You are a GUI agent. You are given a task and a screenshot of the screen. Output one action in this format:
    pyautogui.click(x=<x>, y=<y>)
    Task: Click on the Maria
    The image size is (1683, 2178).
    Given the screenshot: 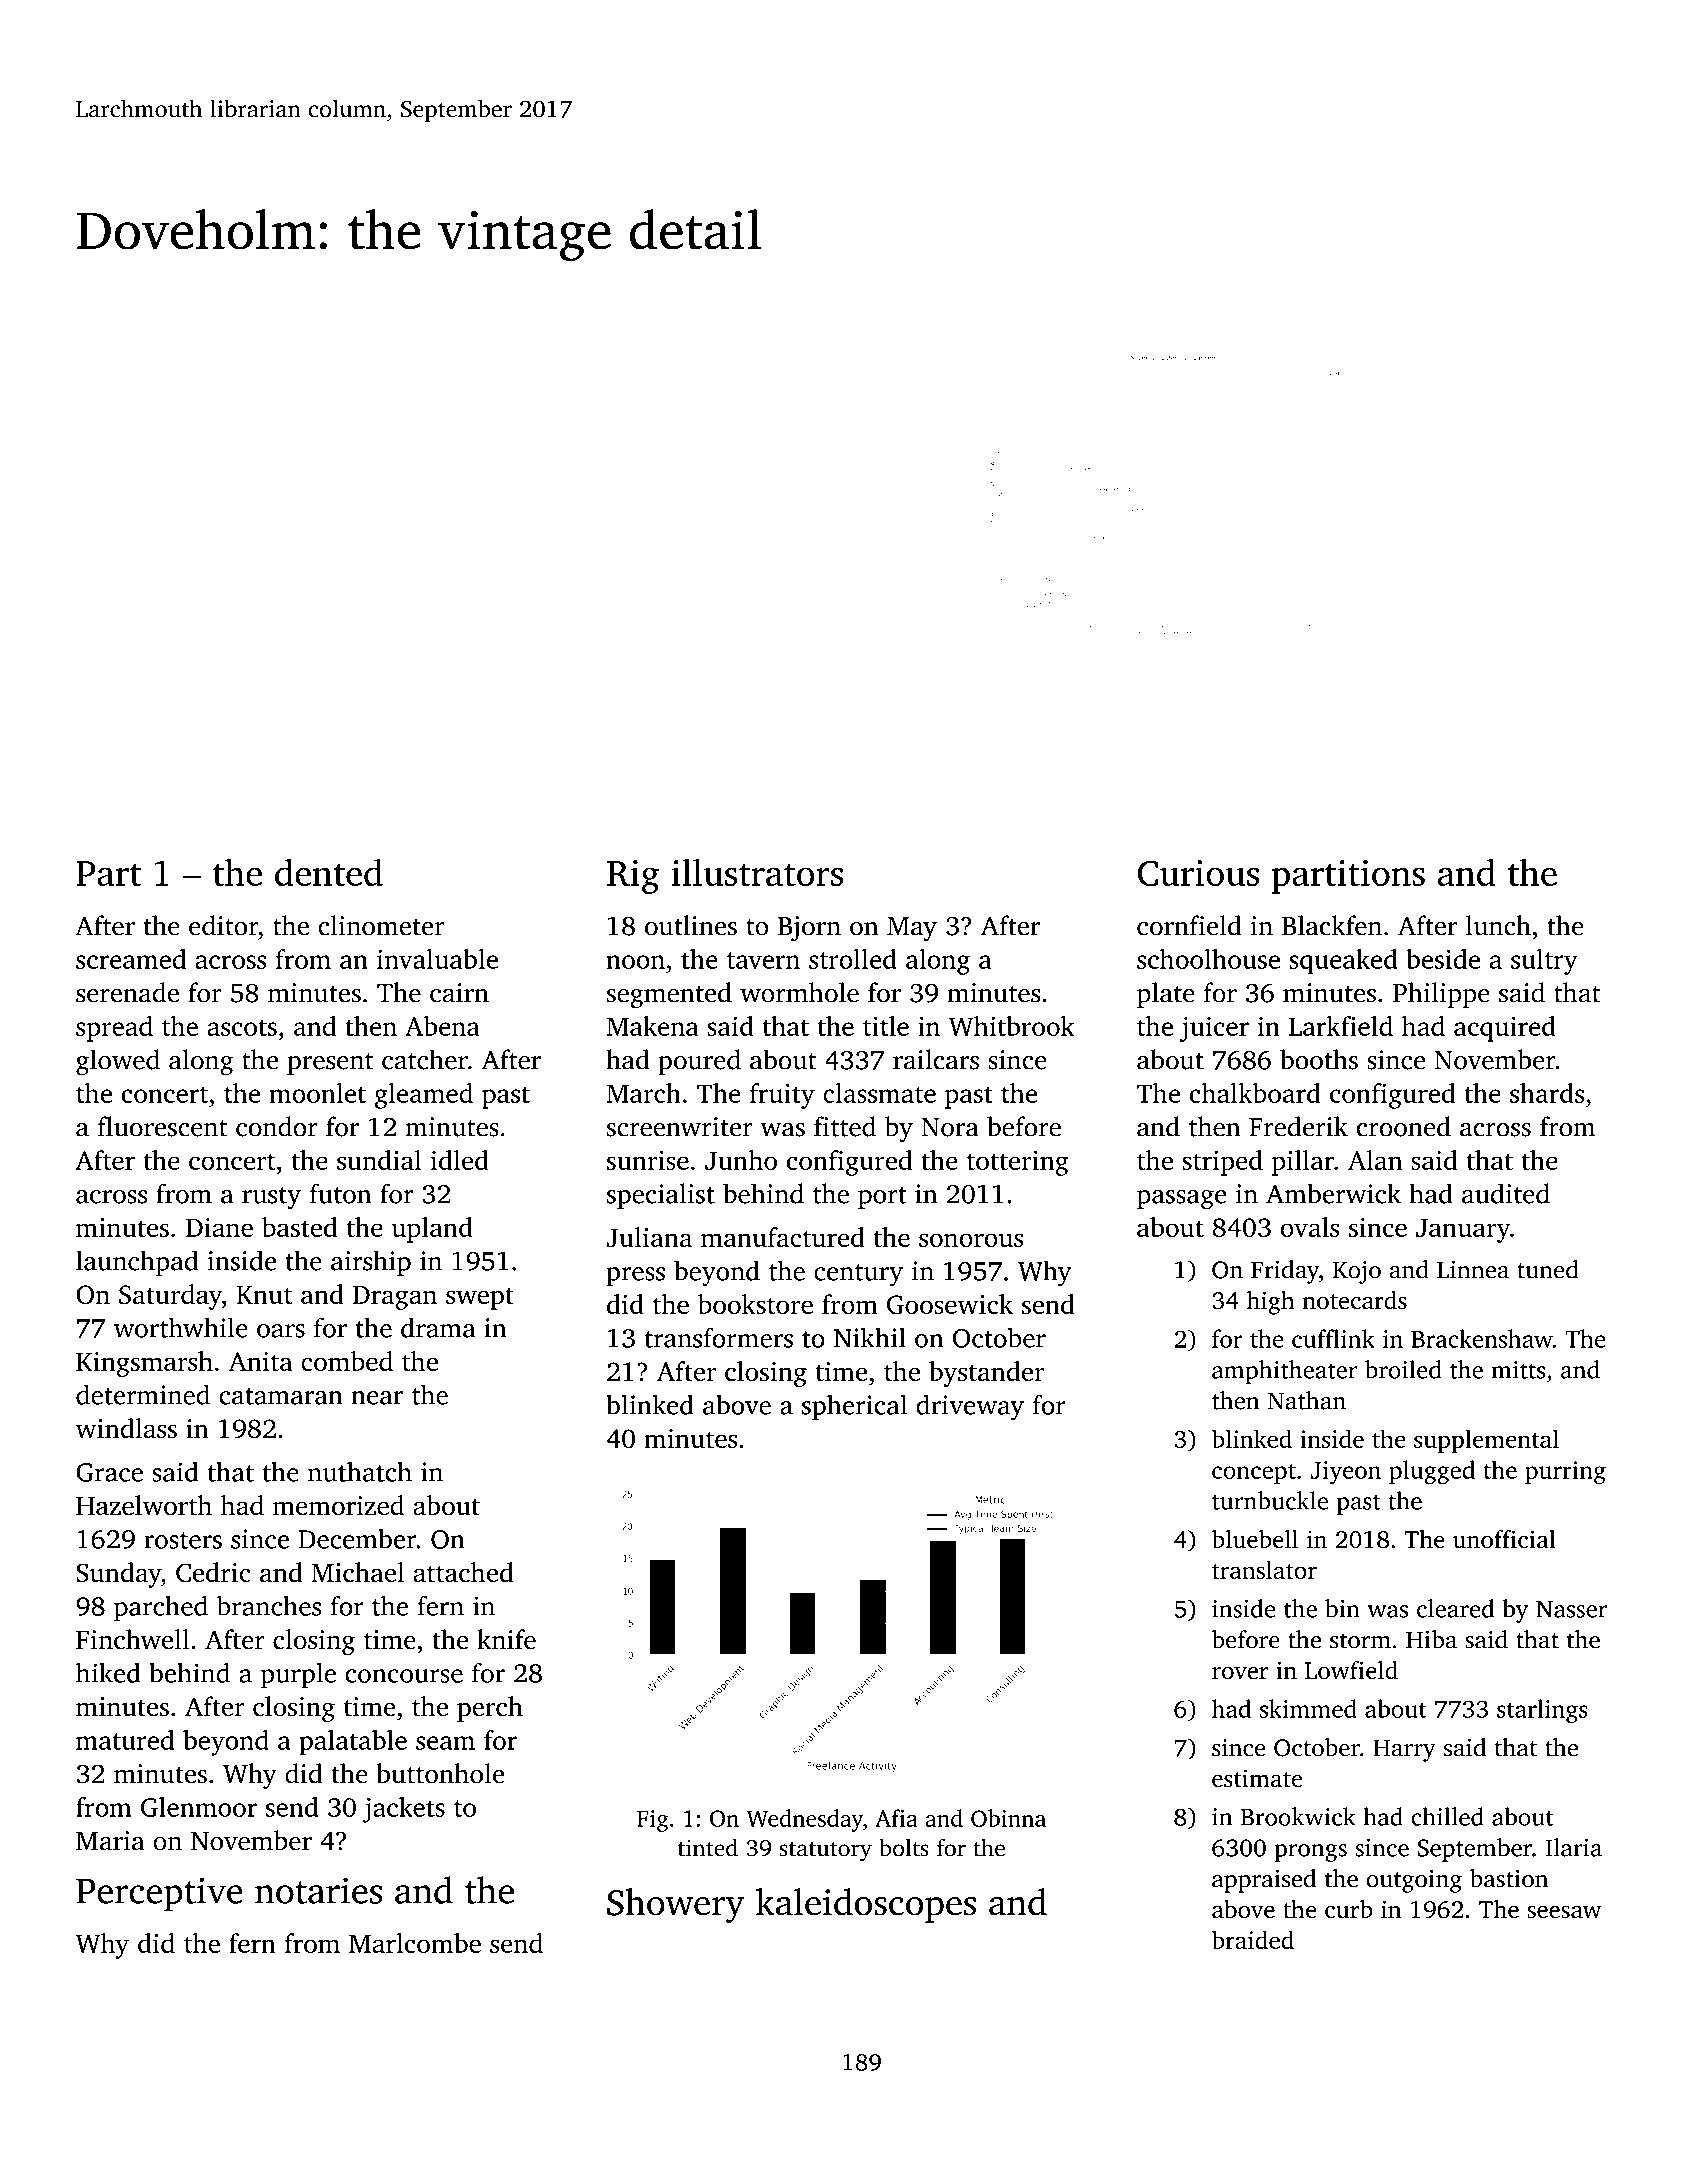 What is the action you would take?
    pyautogui.click(x=110, y=1841)
